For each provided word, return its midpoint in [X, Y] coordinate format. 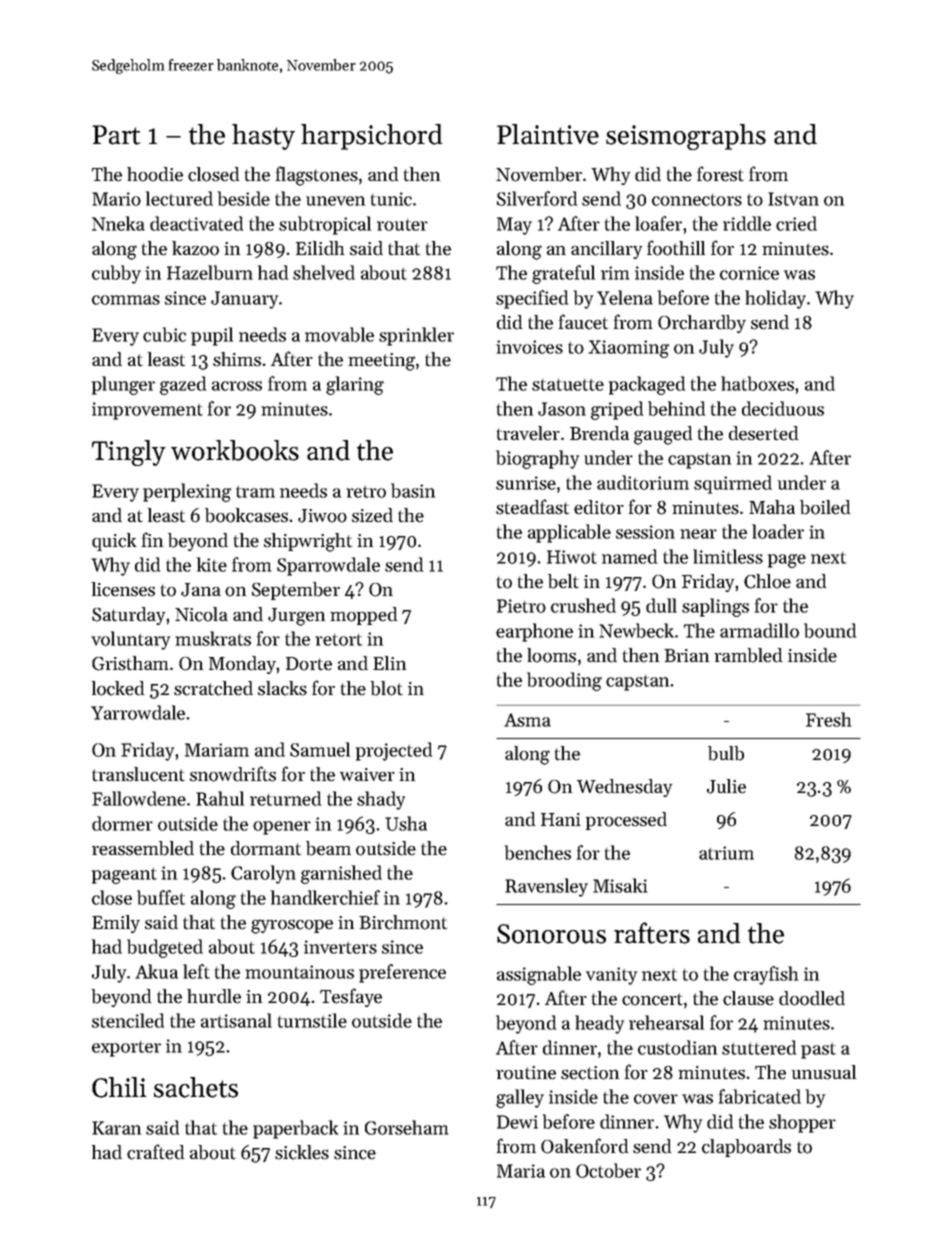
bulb [726, 753]
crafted [155, 1152]
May [514, 226]
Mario [116, 199]
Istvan [793, 199]
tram [255, 492]
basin [413, 490]
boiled [825, 507]
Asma [527, 720]
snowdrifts [233, 774]
